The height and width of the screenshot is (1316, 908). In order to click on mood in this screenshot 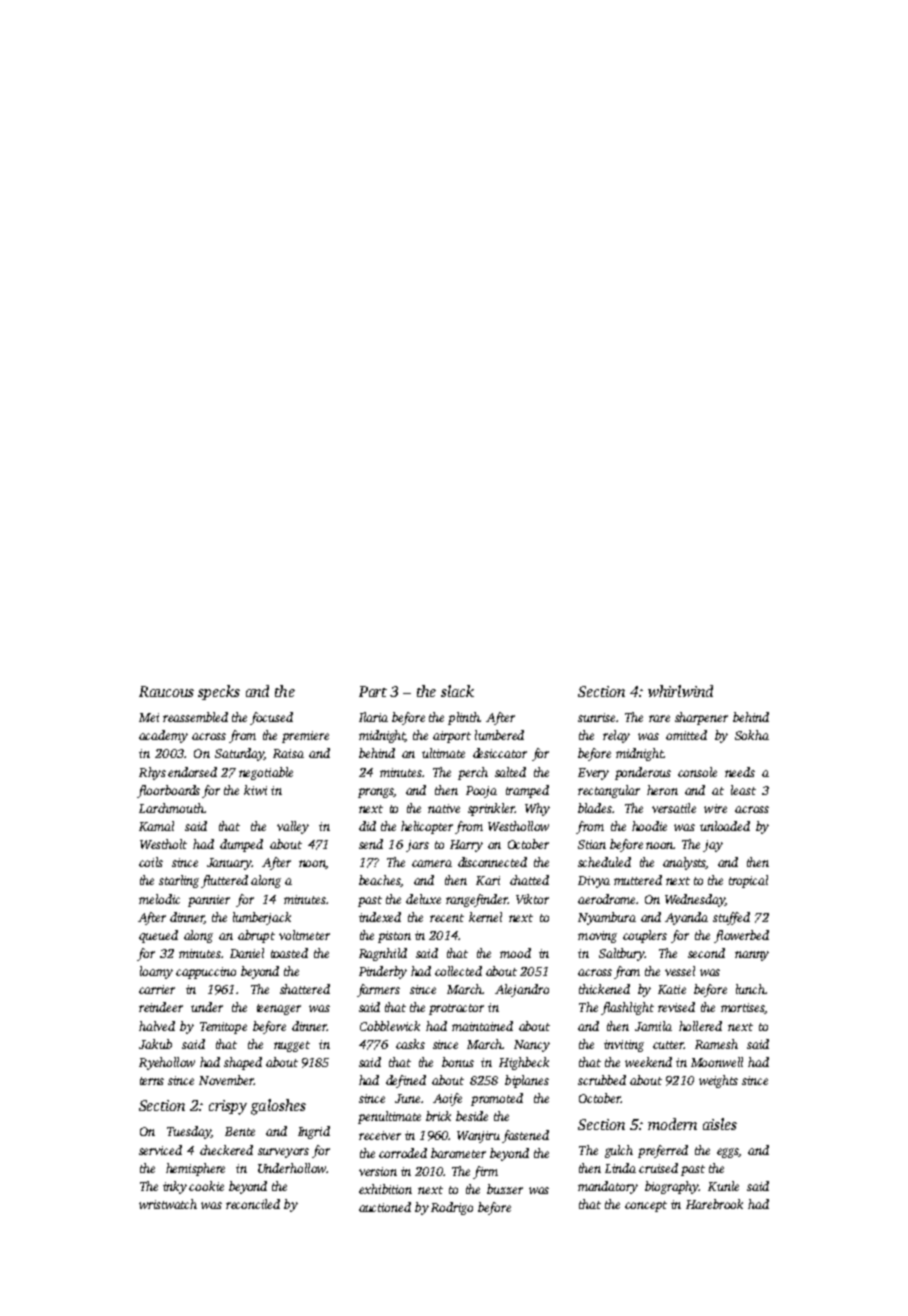, I will do `click(515, 953)`.
